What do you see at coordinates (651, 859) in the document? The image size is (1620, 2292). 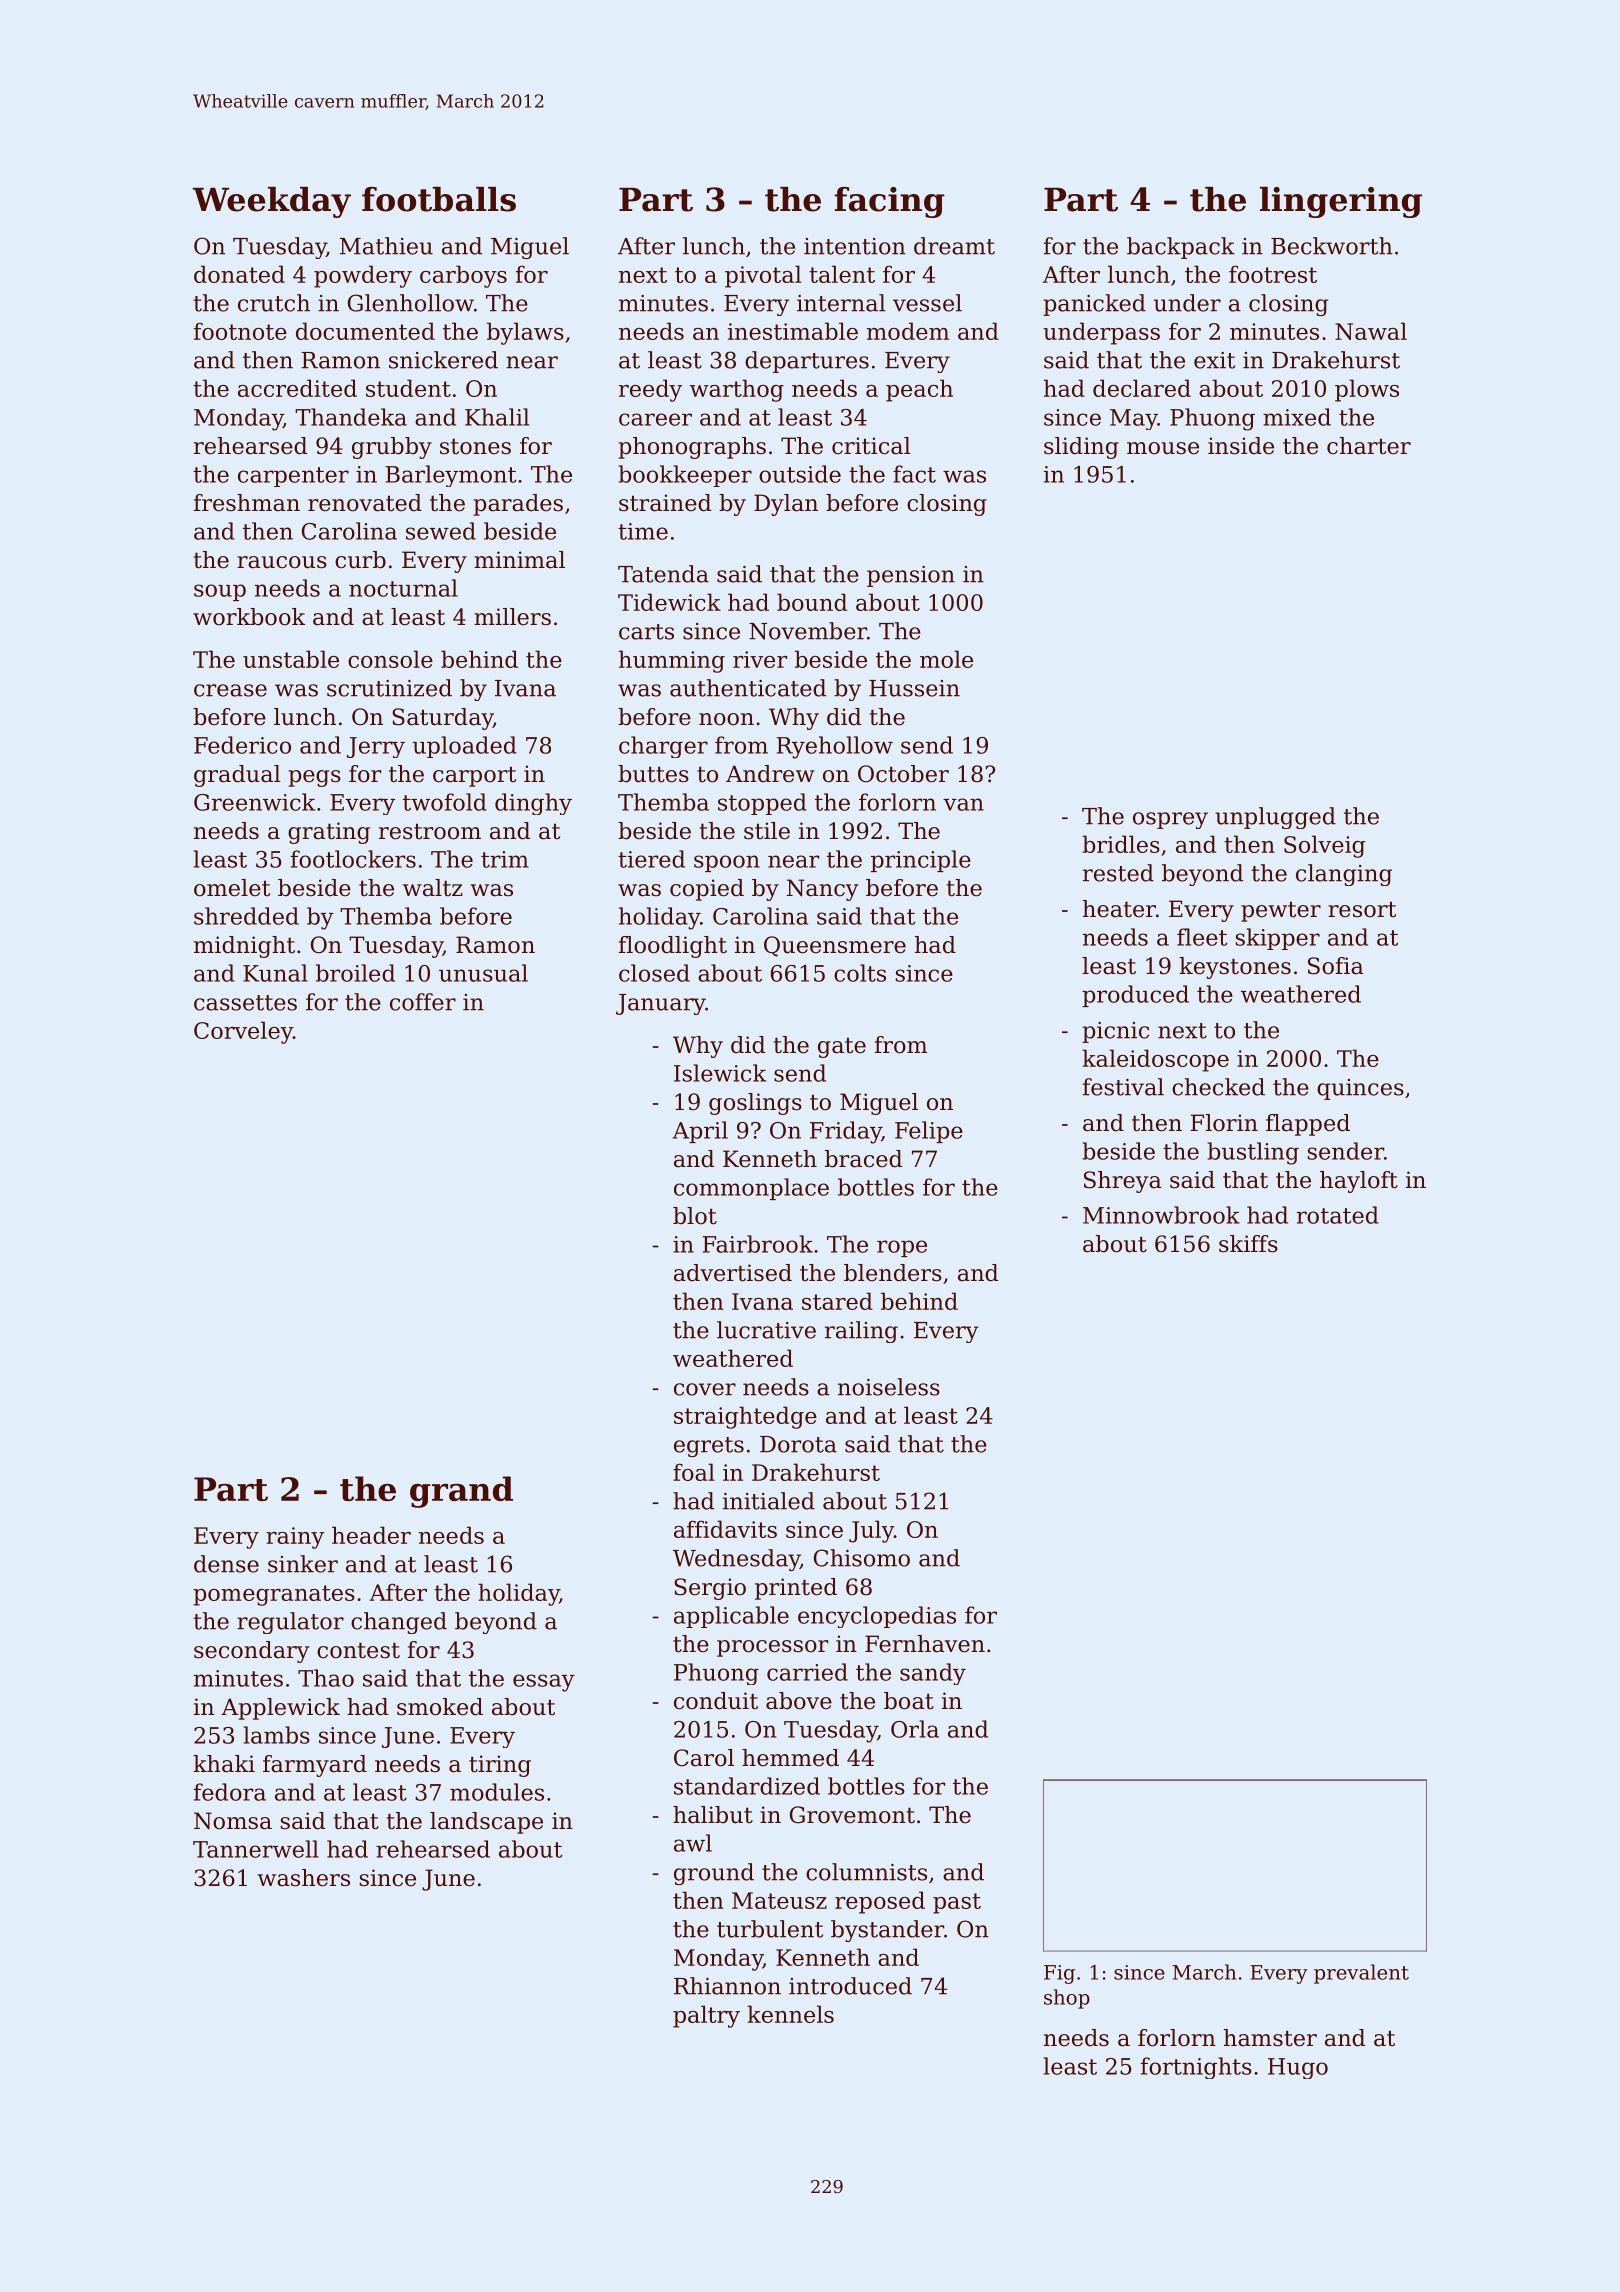 I see `tiered` at bounding box center [651, 859].
